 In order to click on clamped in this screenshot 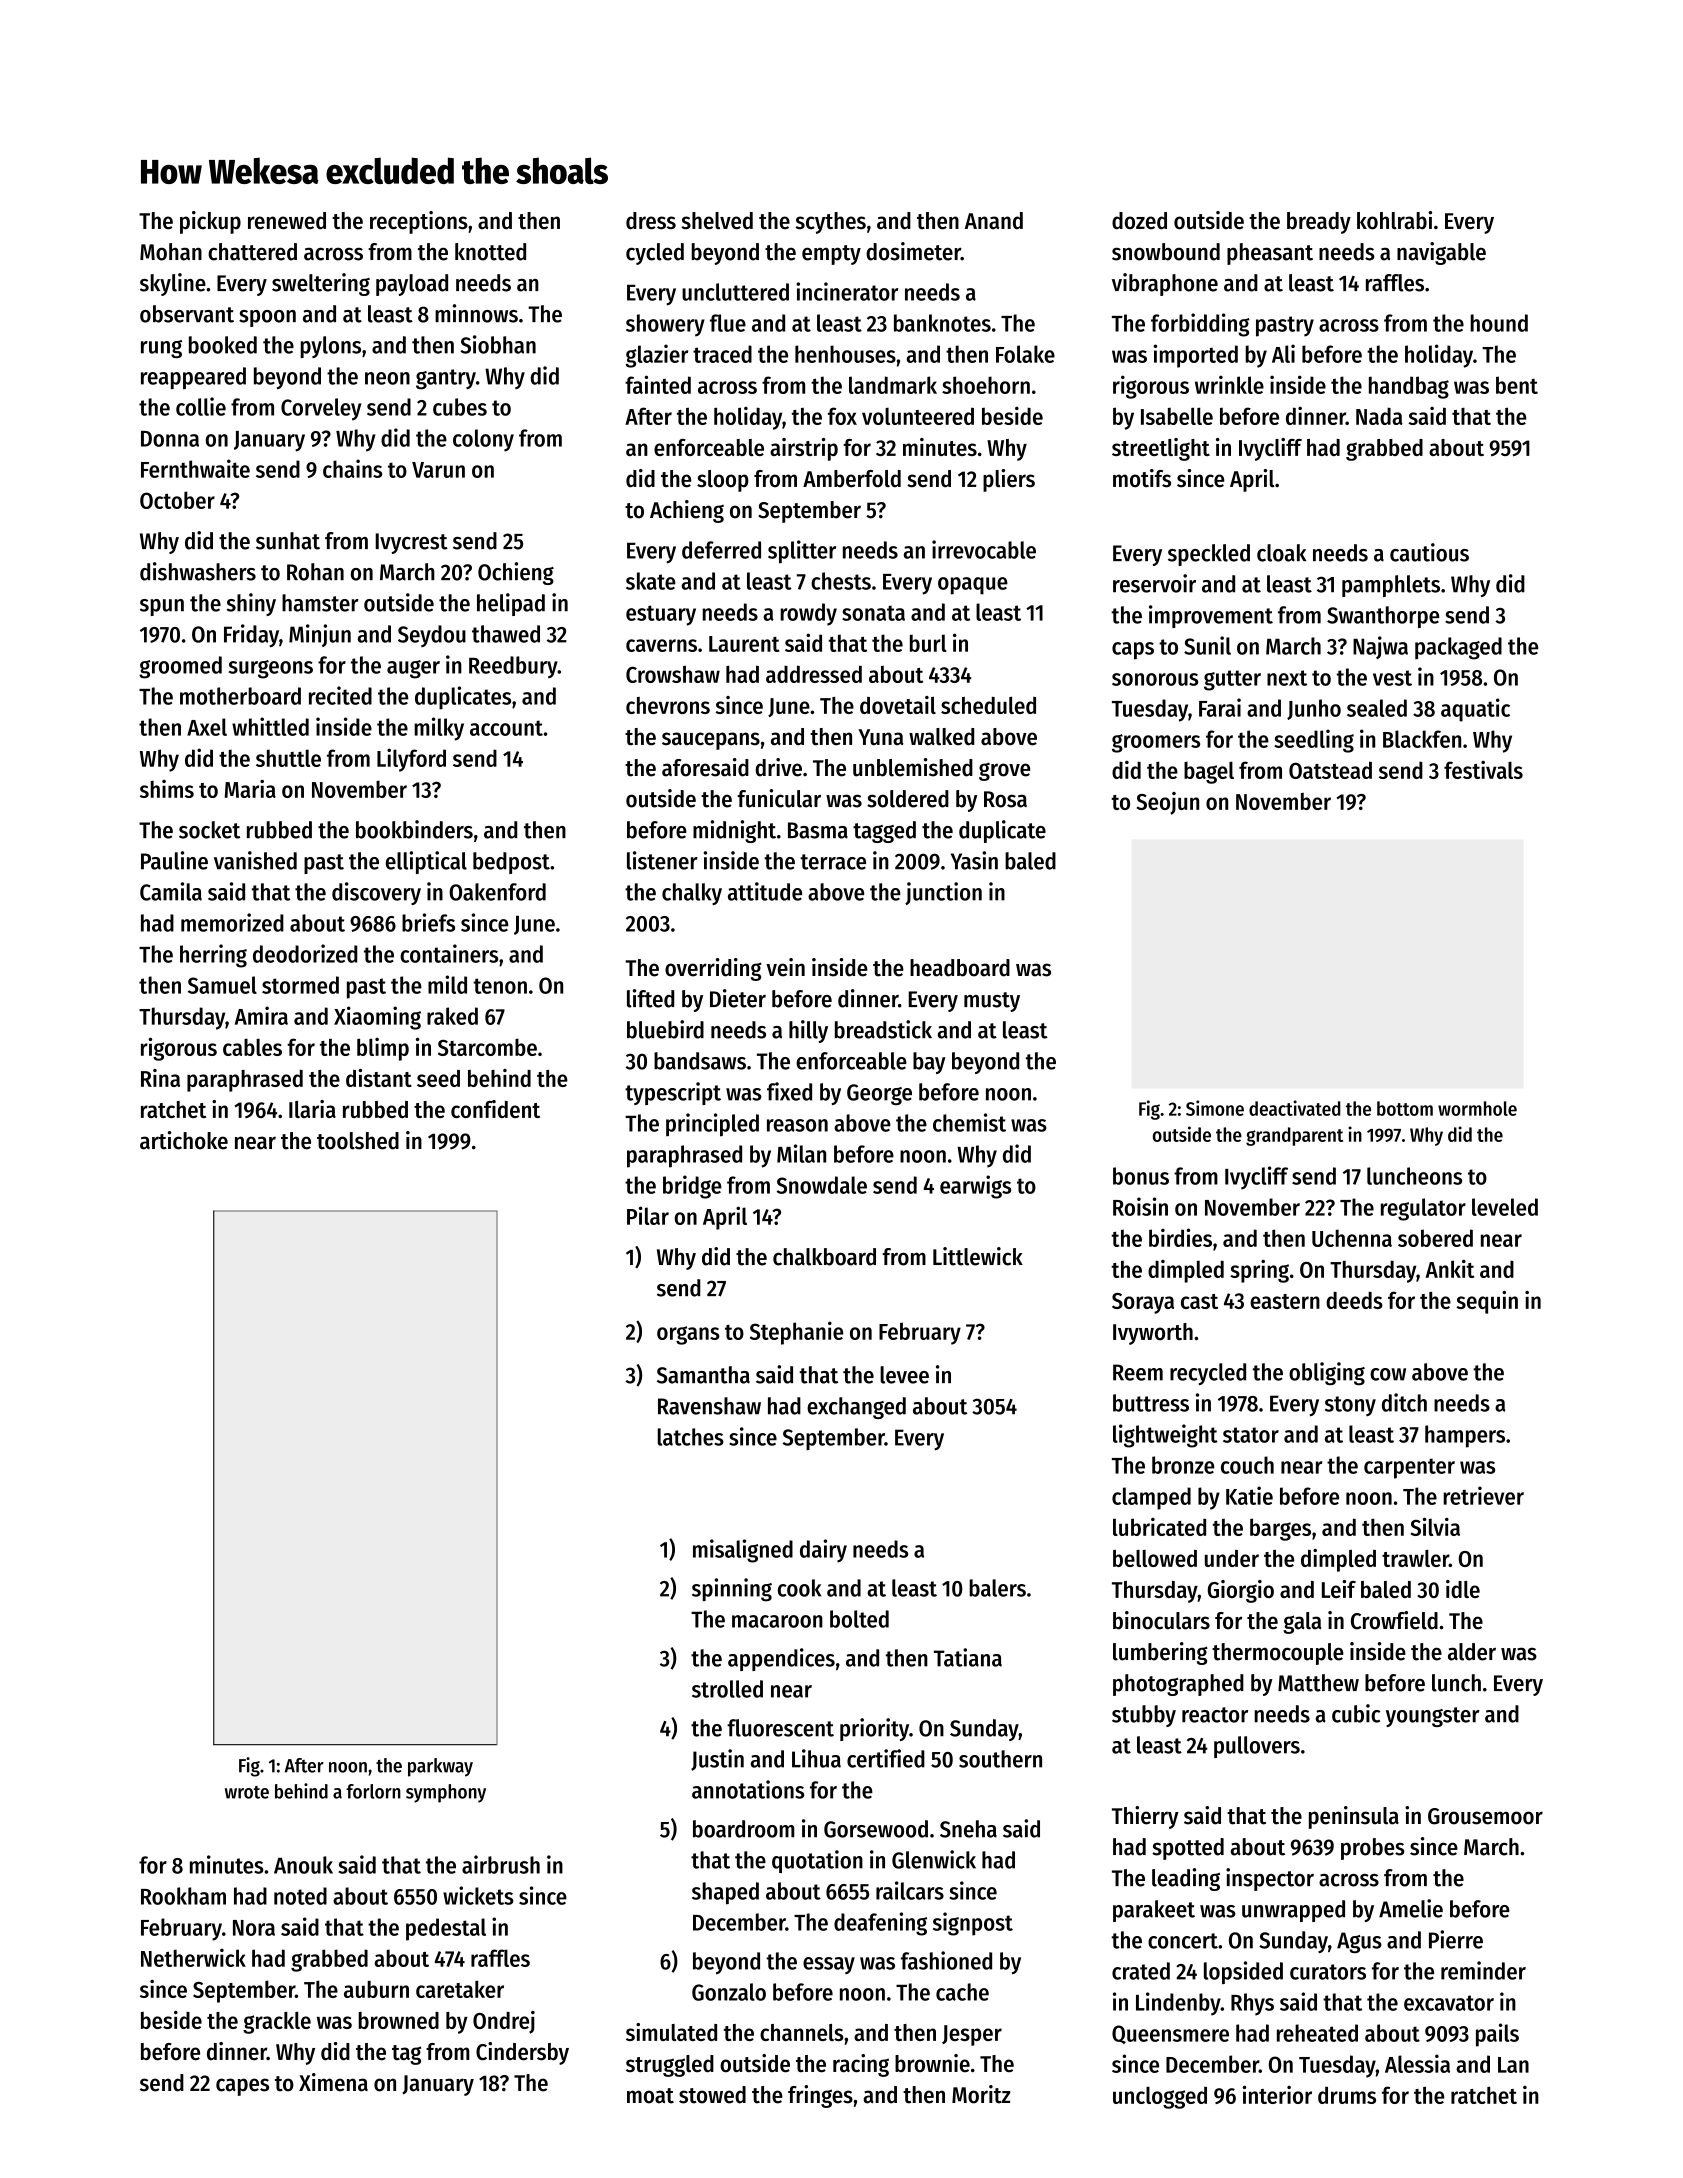, I will do `click(1151, 1498)`.
